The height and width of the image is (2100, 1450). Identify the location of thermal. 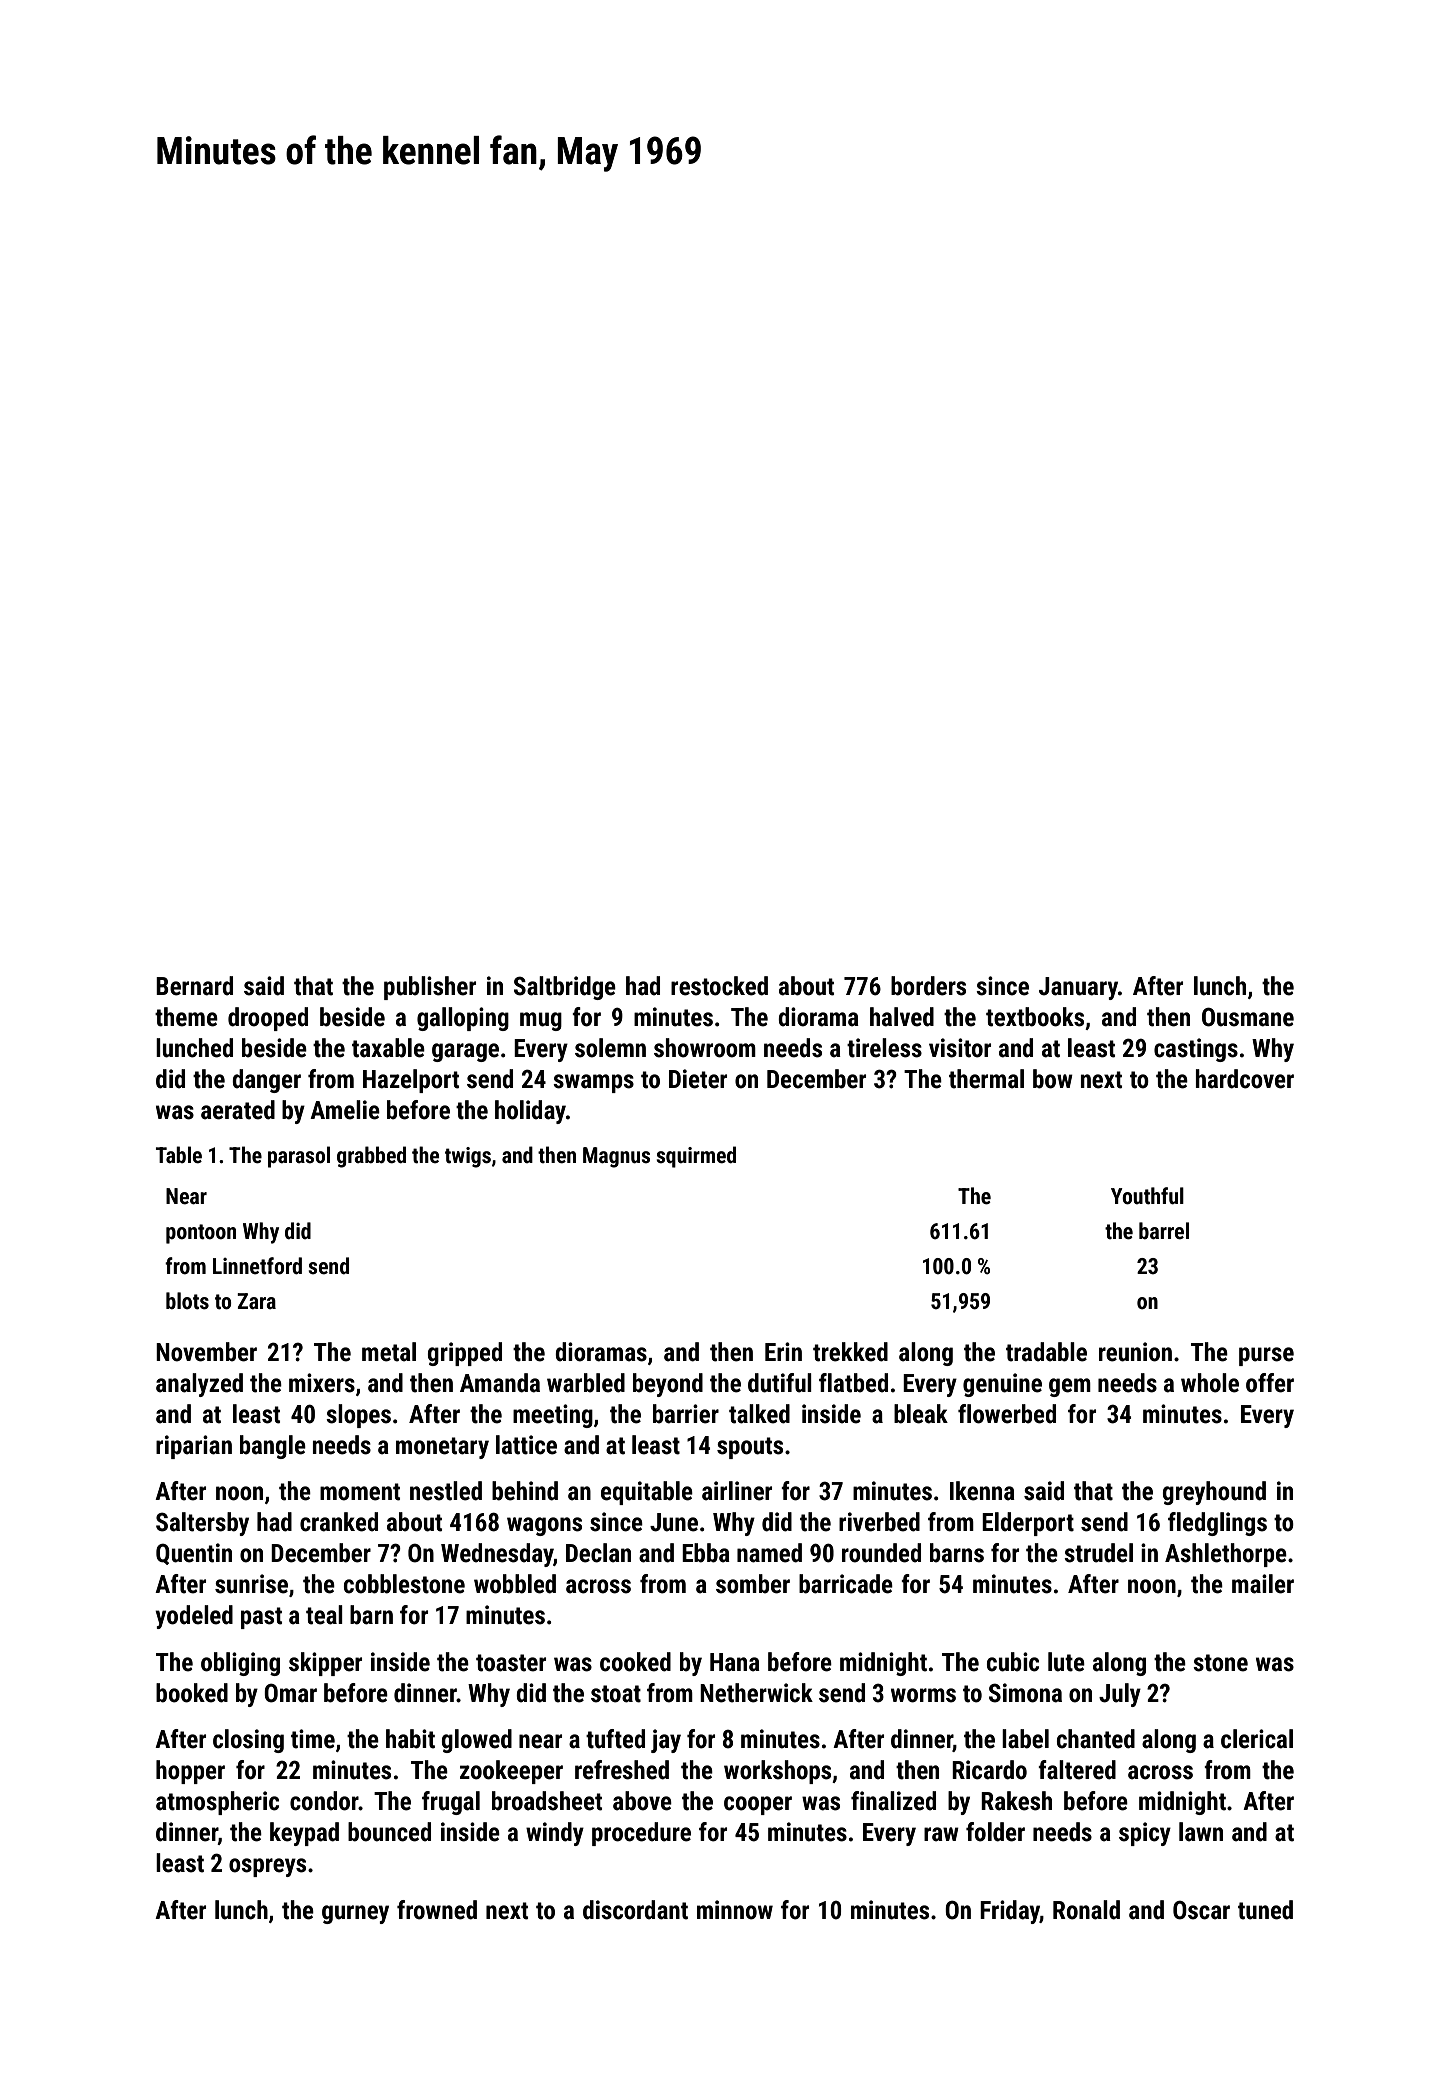
(986, 1079).
